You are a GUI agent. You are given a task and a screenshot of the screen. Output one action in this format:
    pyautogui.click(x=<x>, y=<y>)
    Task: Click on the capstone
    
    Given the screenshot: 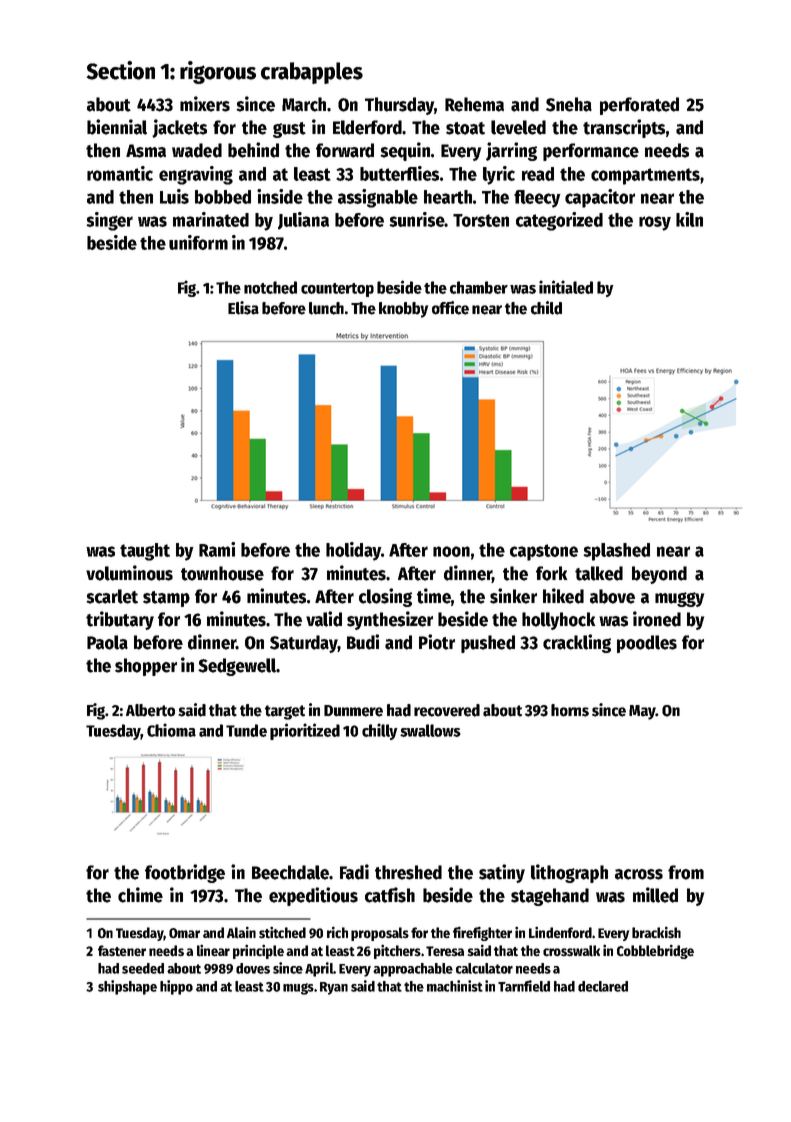 What is the action you would take?
    pyautogui.click(x=544, y=552)
